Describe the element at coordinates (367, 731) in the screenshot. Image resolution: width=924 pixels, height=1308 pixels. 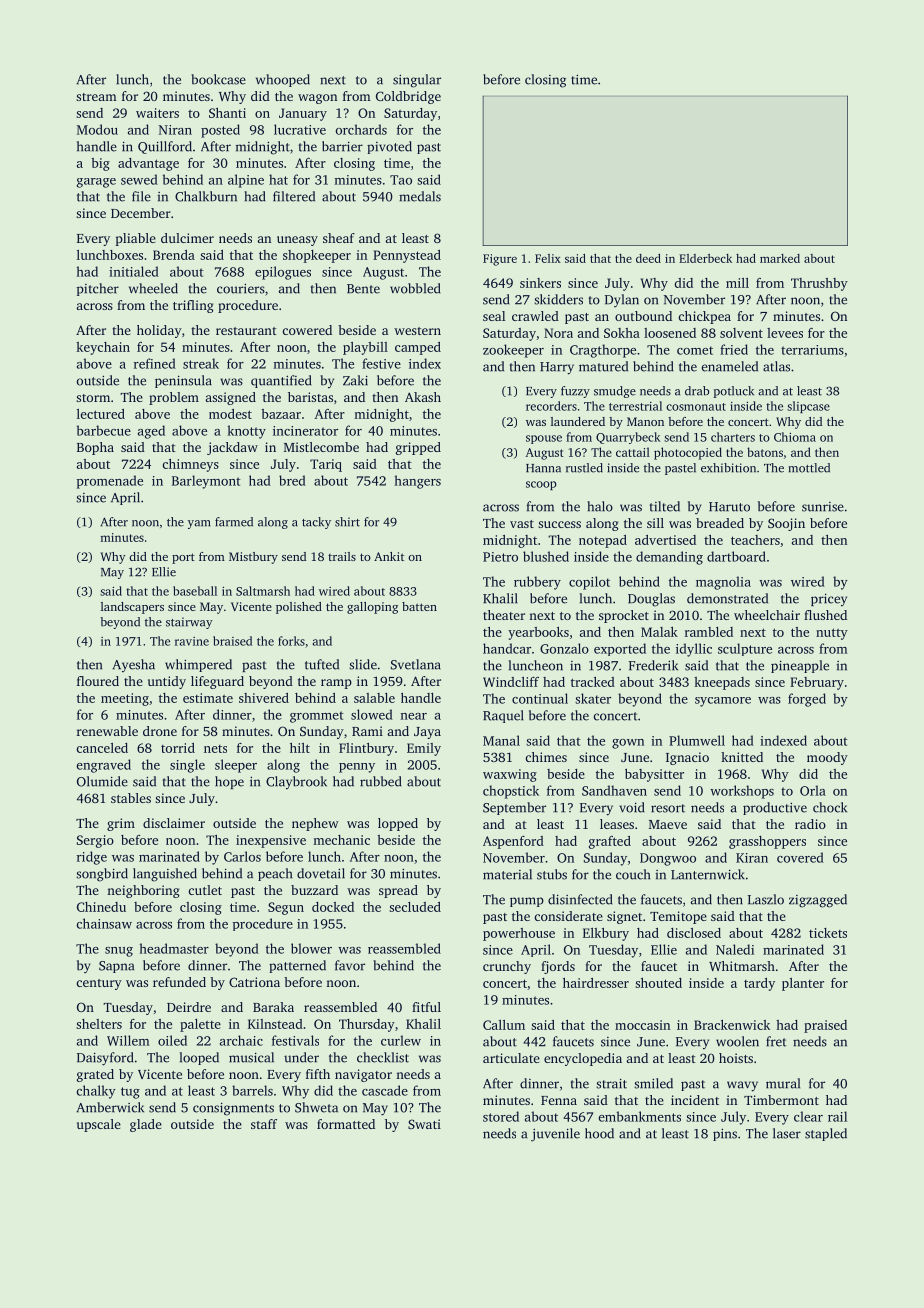
I see `Rami` at that location.
